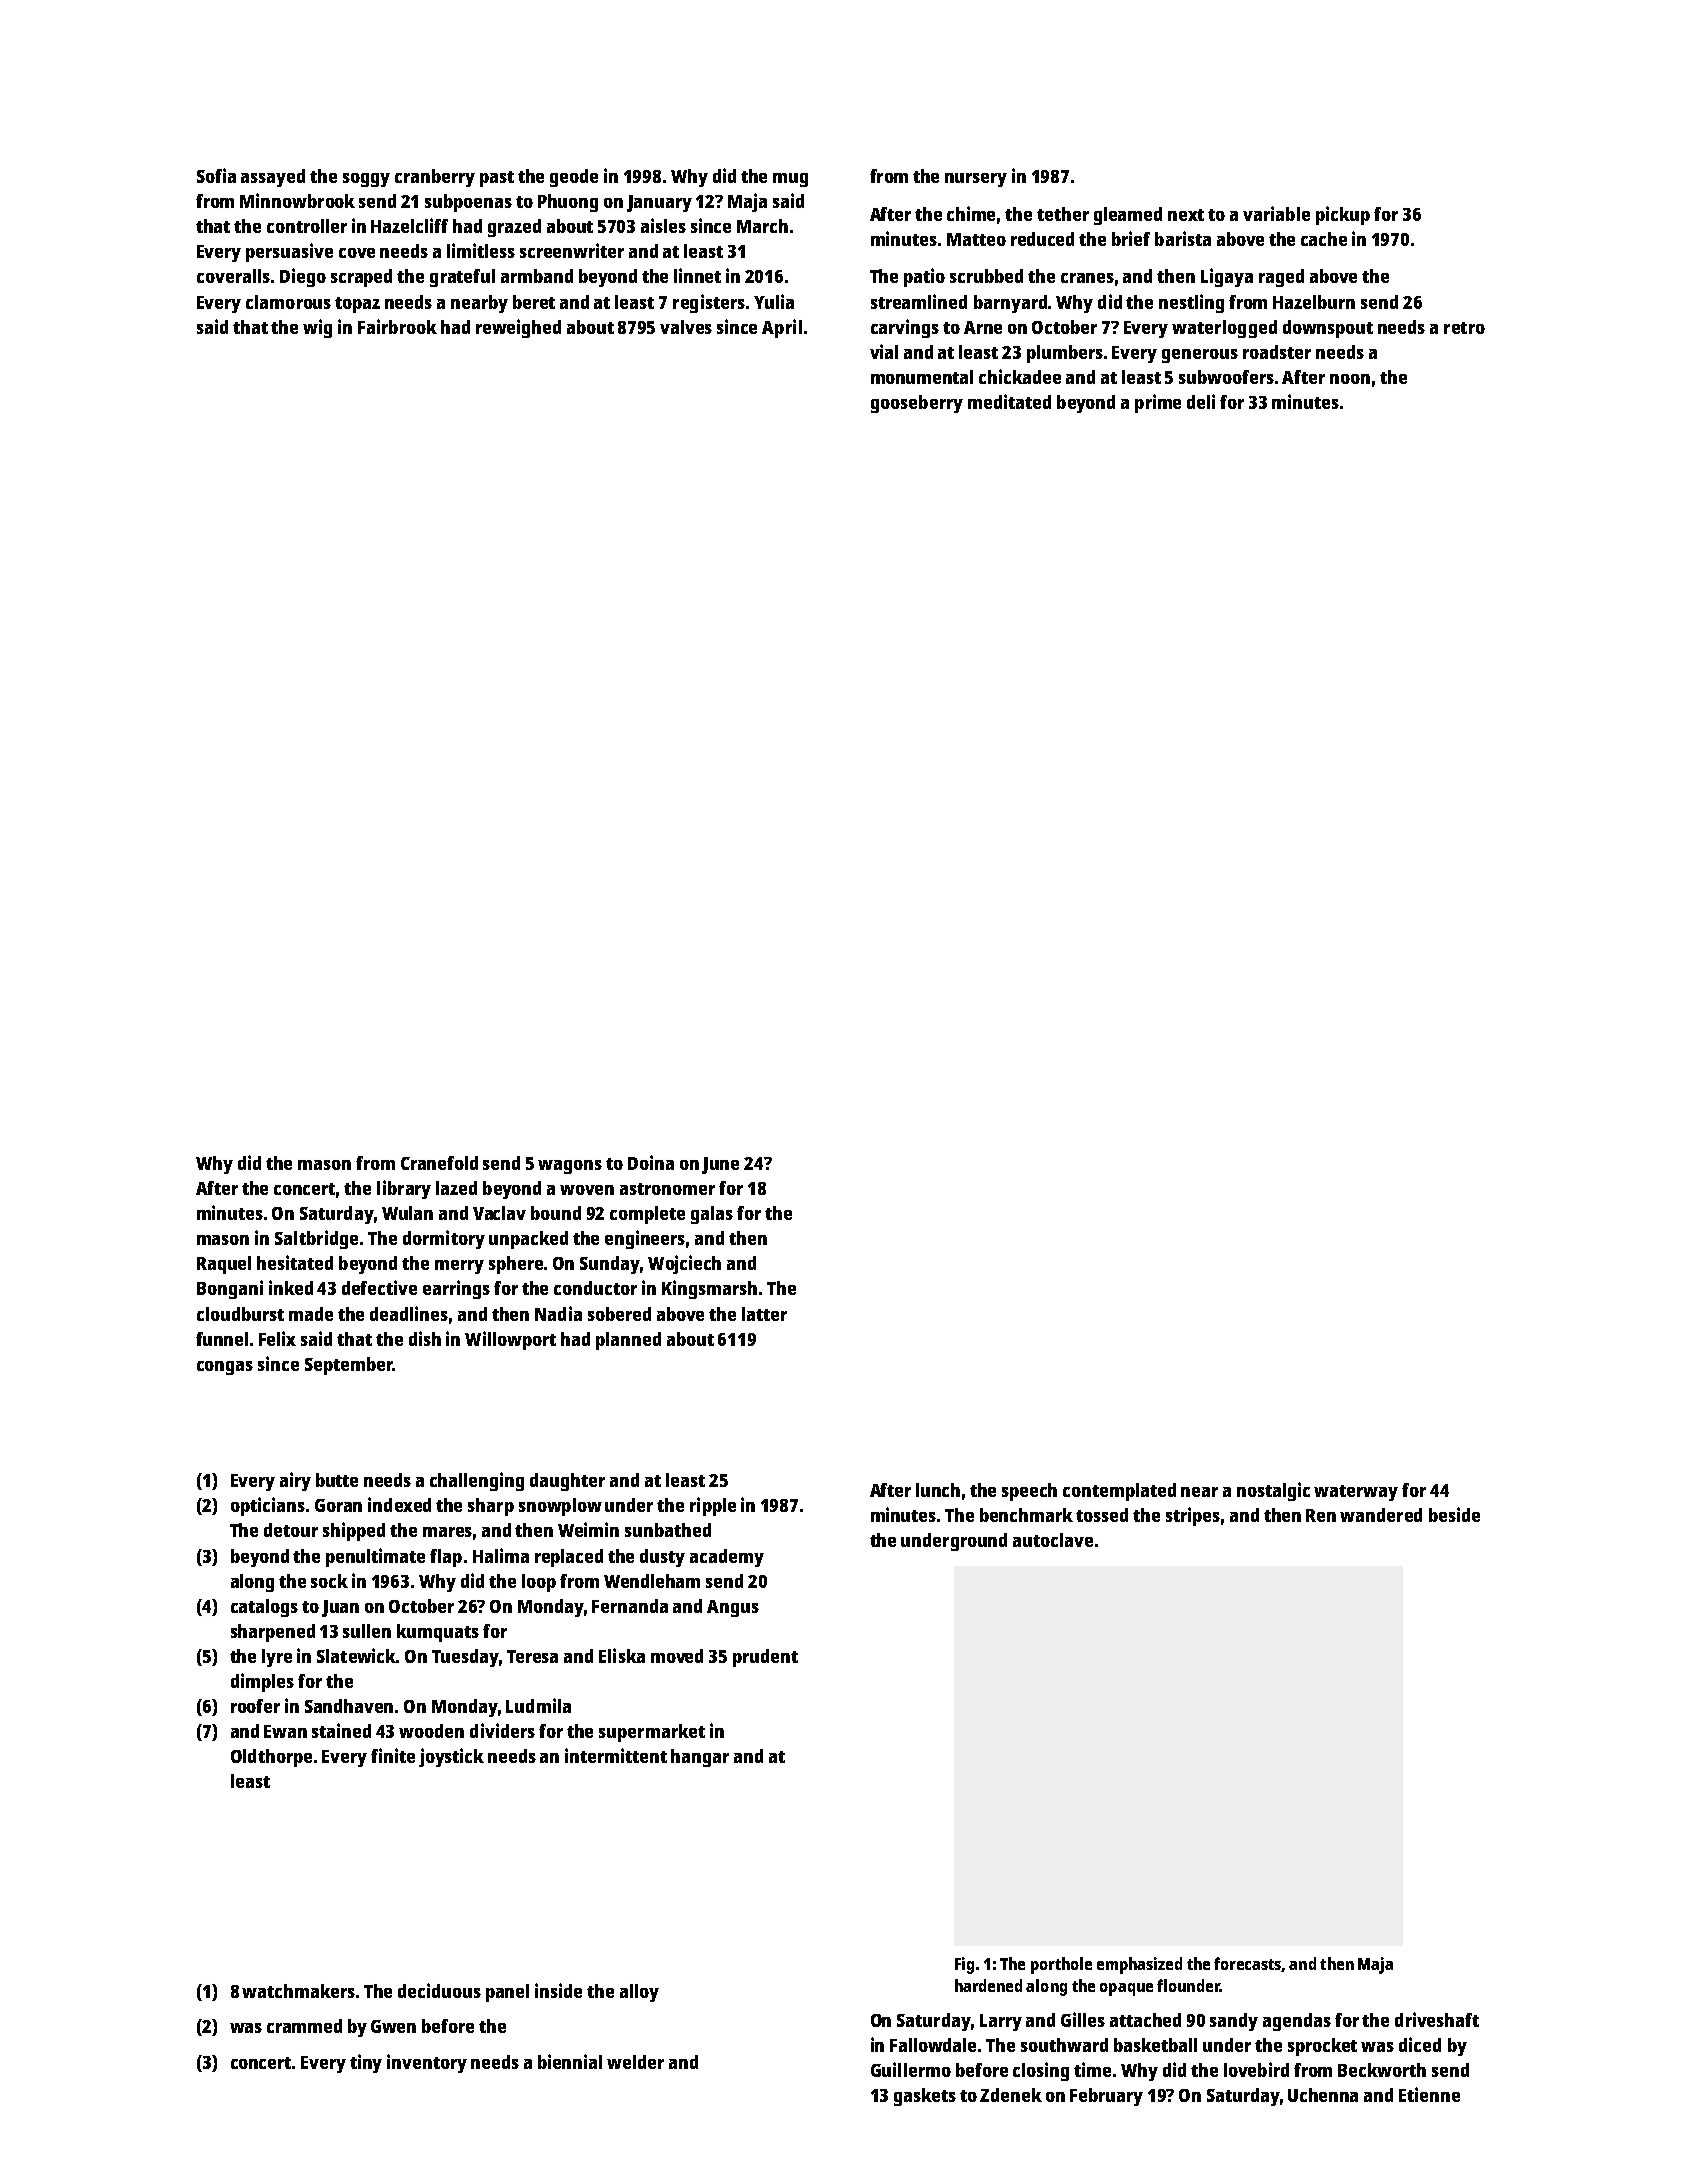 This image has width=1683, height=2178. Describe the element at coordinates (316, 1239) in the image. I see `Saltbridge` at that location.
